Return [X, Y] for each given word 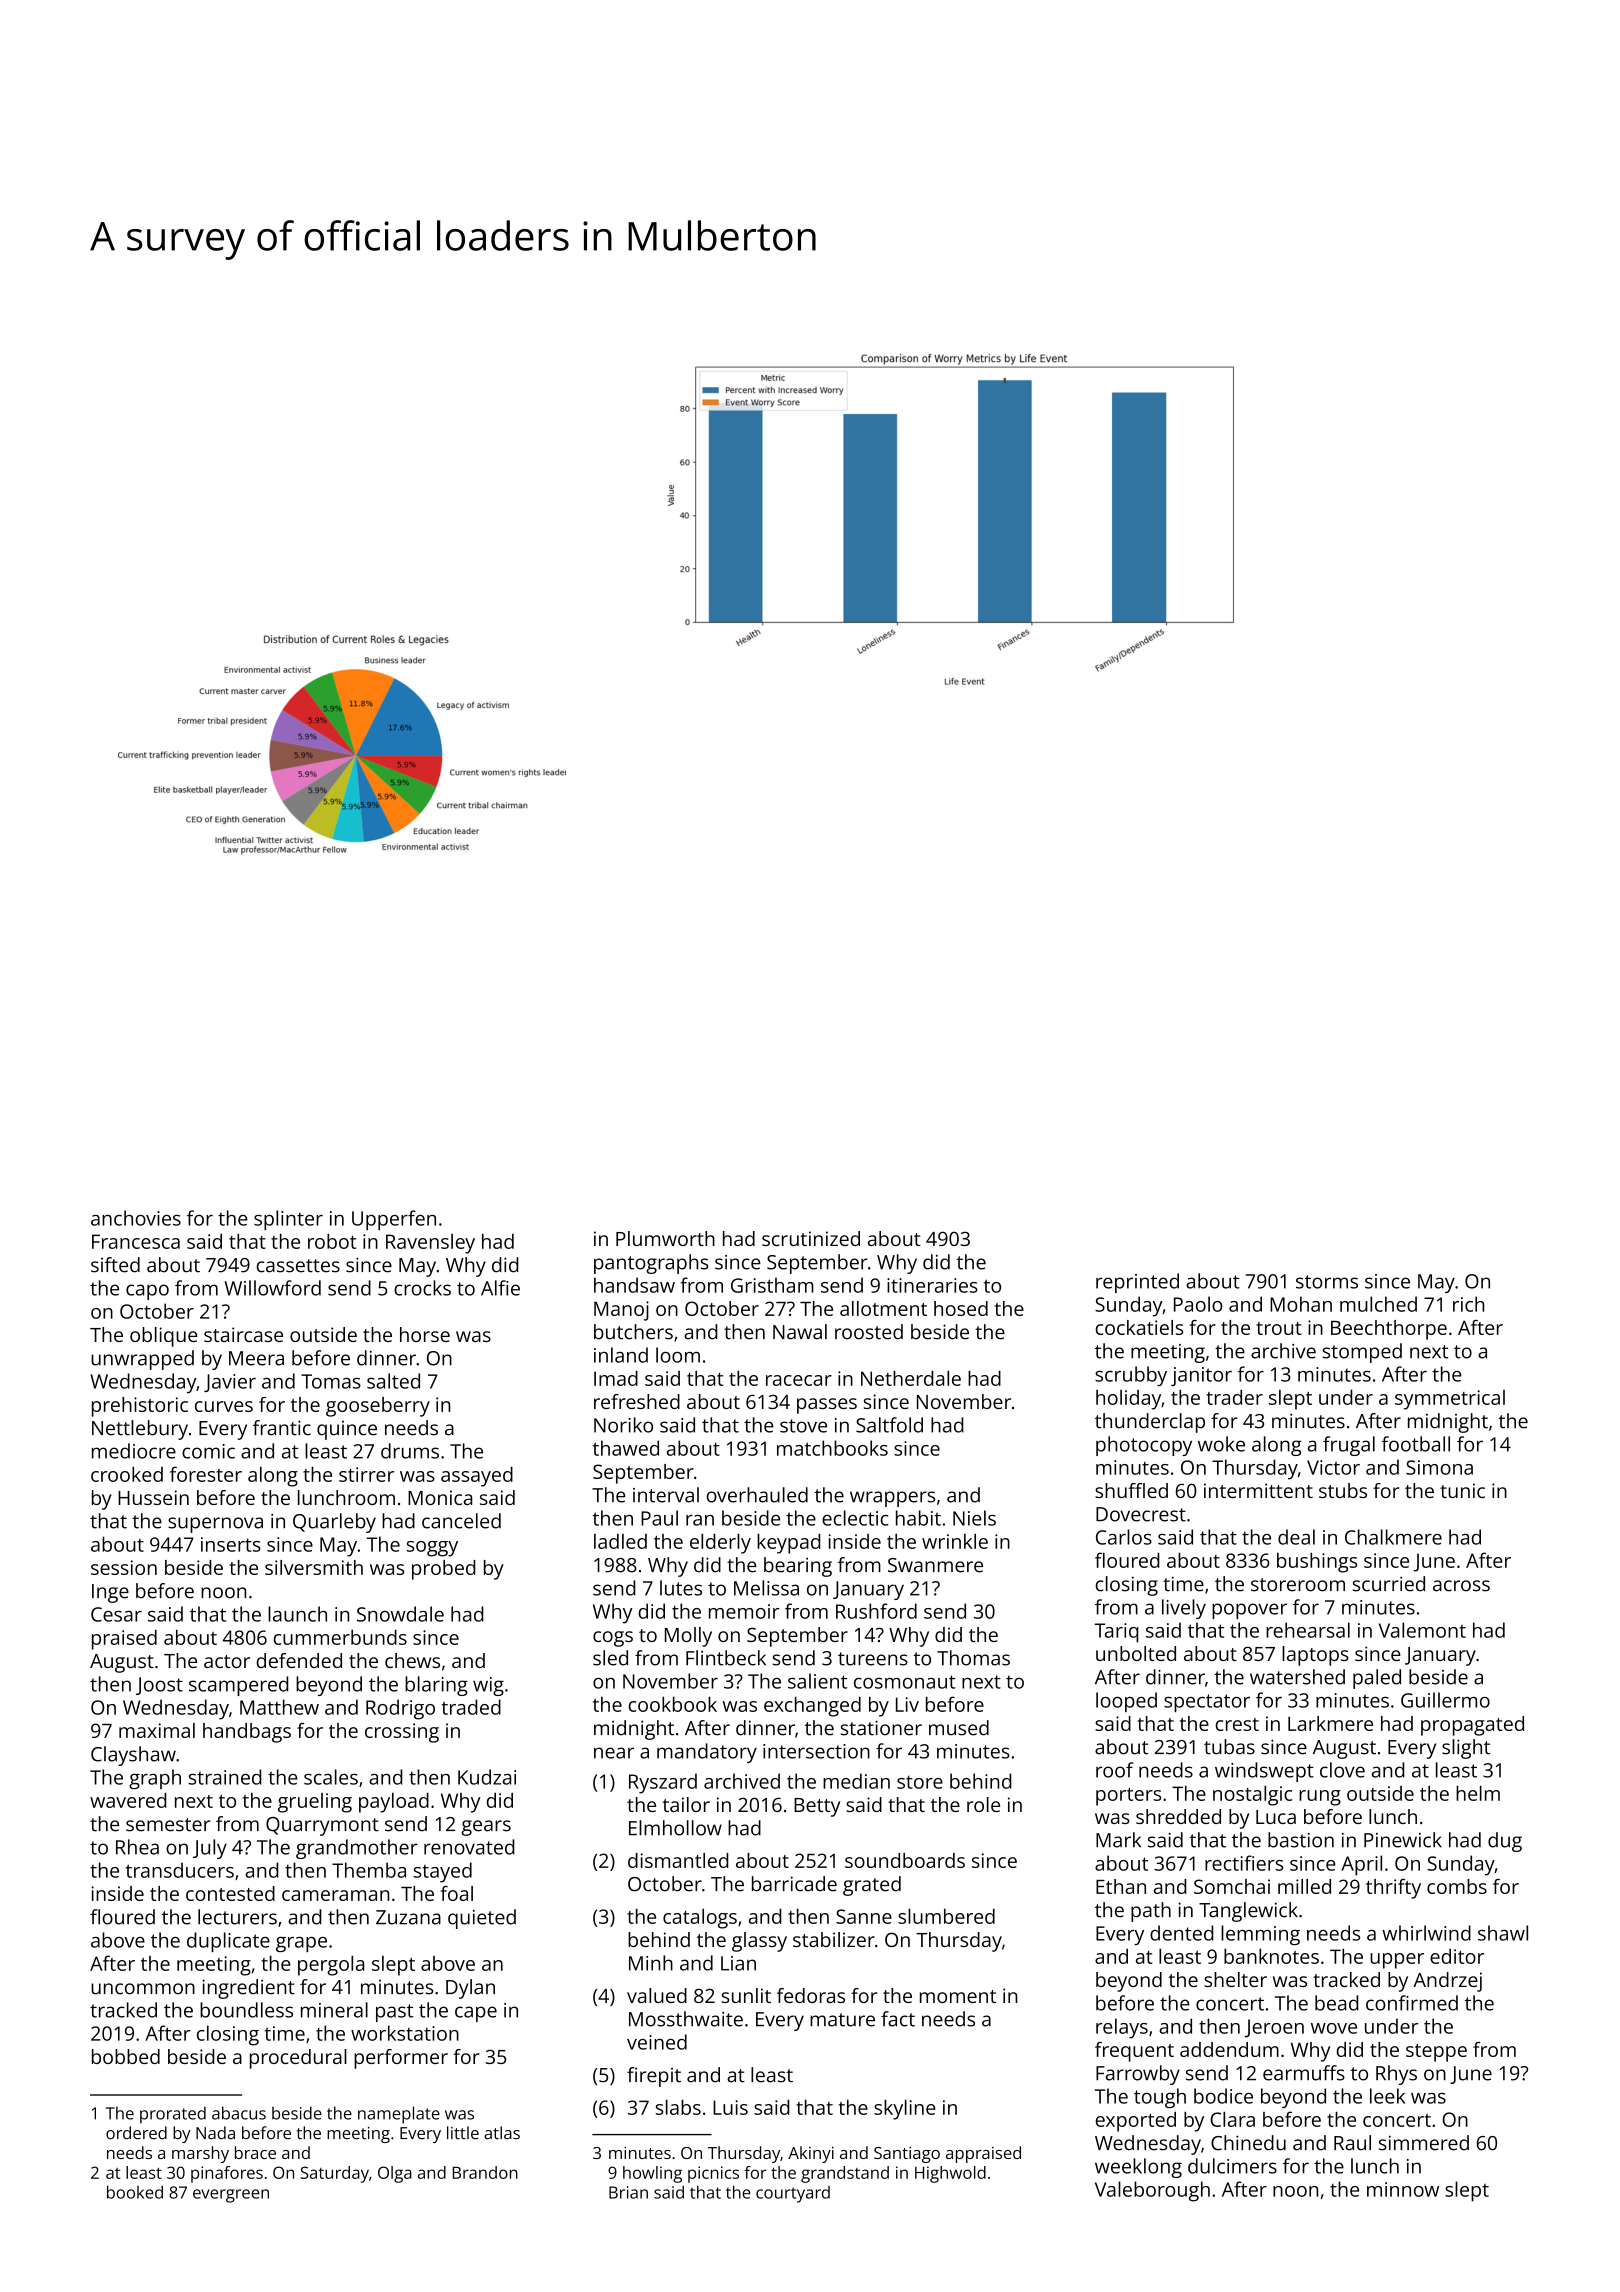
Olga [395, 2174]
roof [1114, 1770]
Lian [738, 1963]
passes [827, 1406]
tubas [1229, 1747]
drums [410, 1451]
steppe [1436, 2053]
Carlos [1124, 1537]
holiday [1128, 1400]
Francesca [136, 1241]
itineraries [932, 1285]
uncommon [143, 1989]
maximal [157, 1730]
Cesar [116, 1614]
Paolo [1198, 1304]
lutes [681, 1588]
